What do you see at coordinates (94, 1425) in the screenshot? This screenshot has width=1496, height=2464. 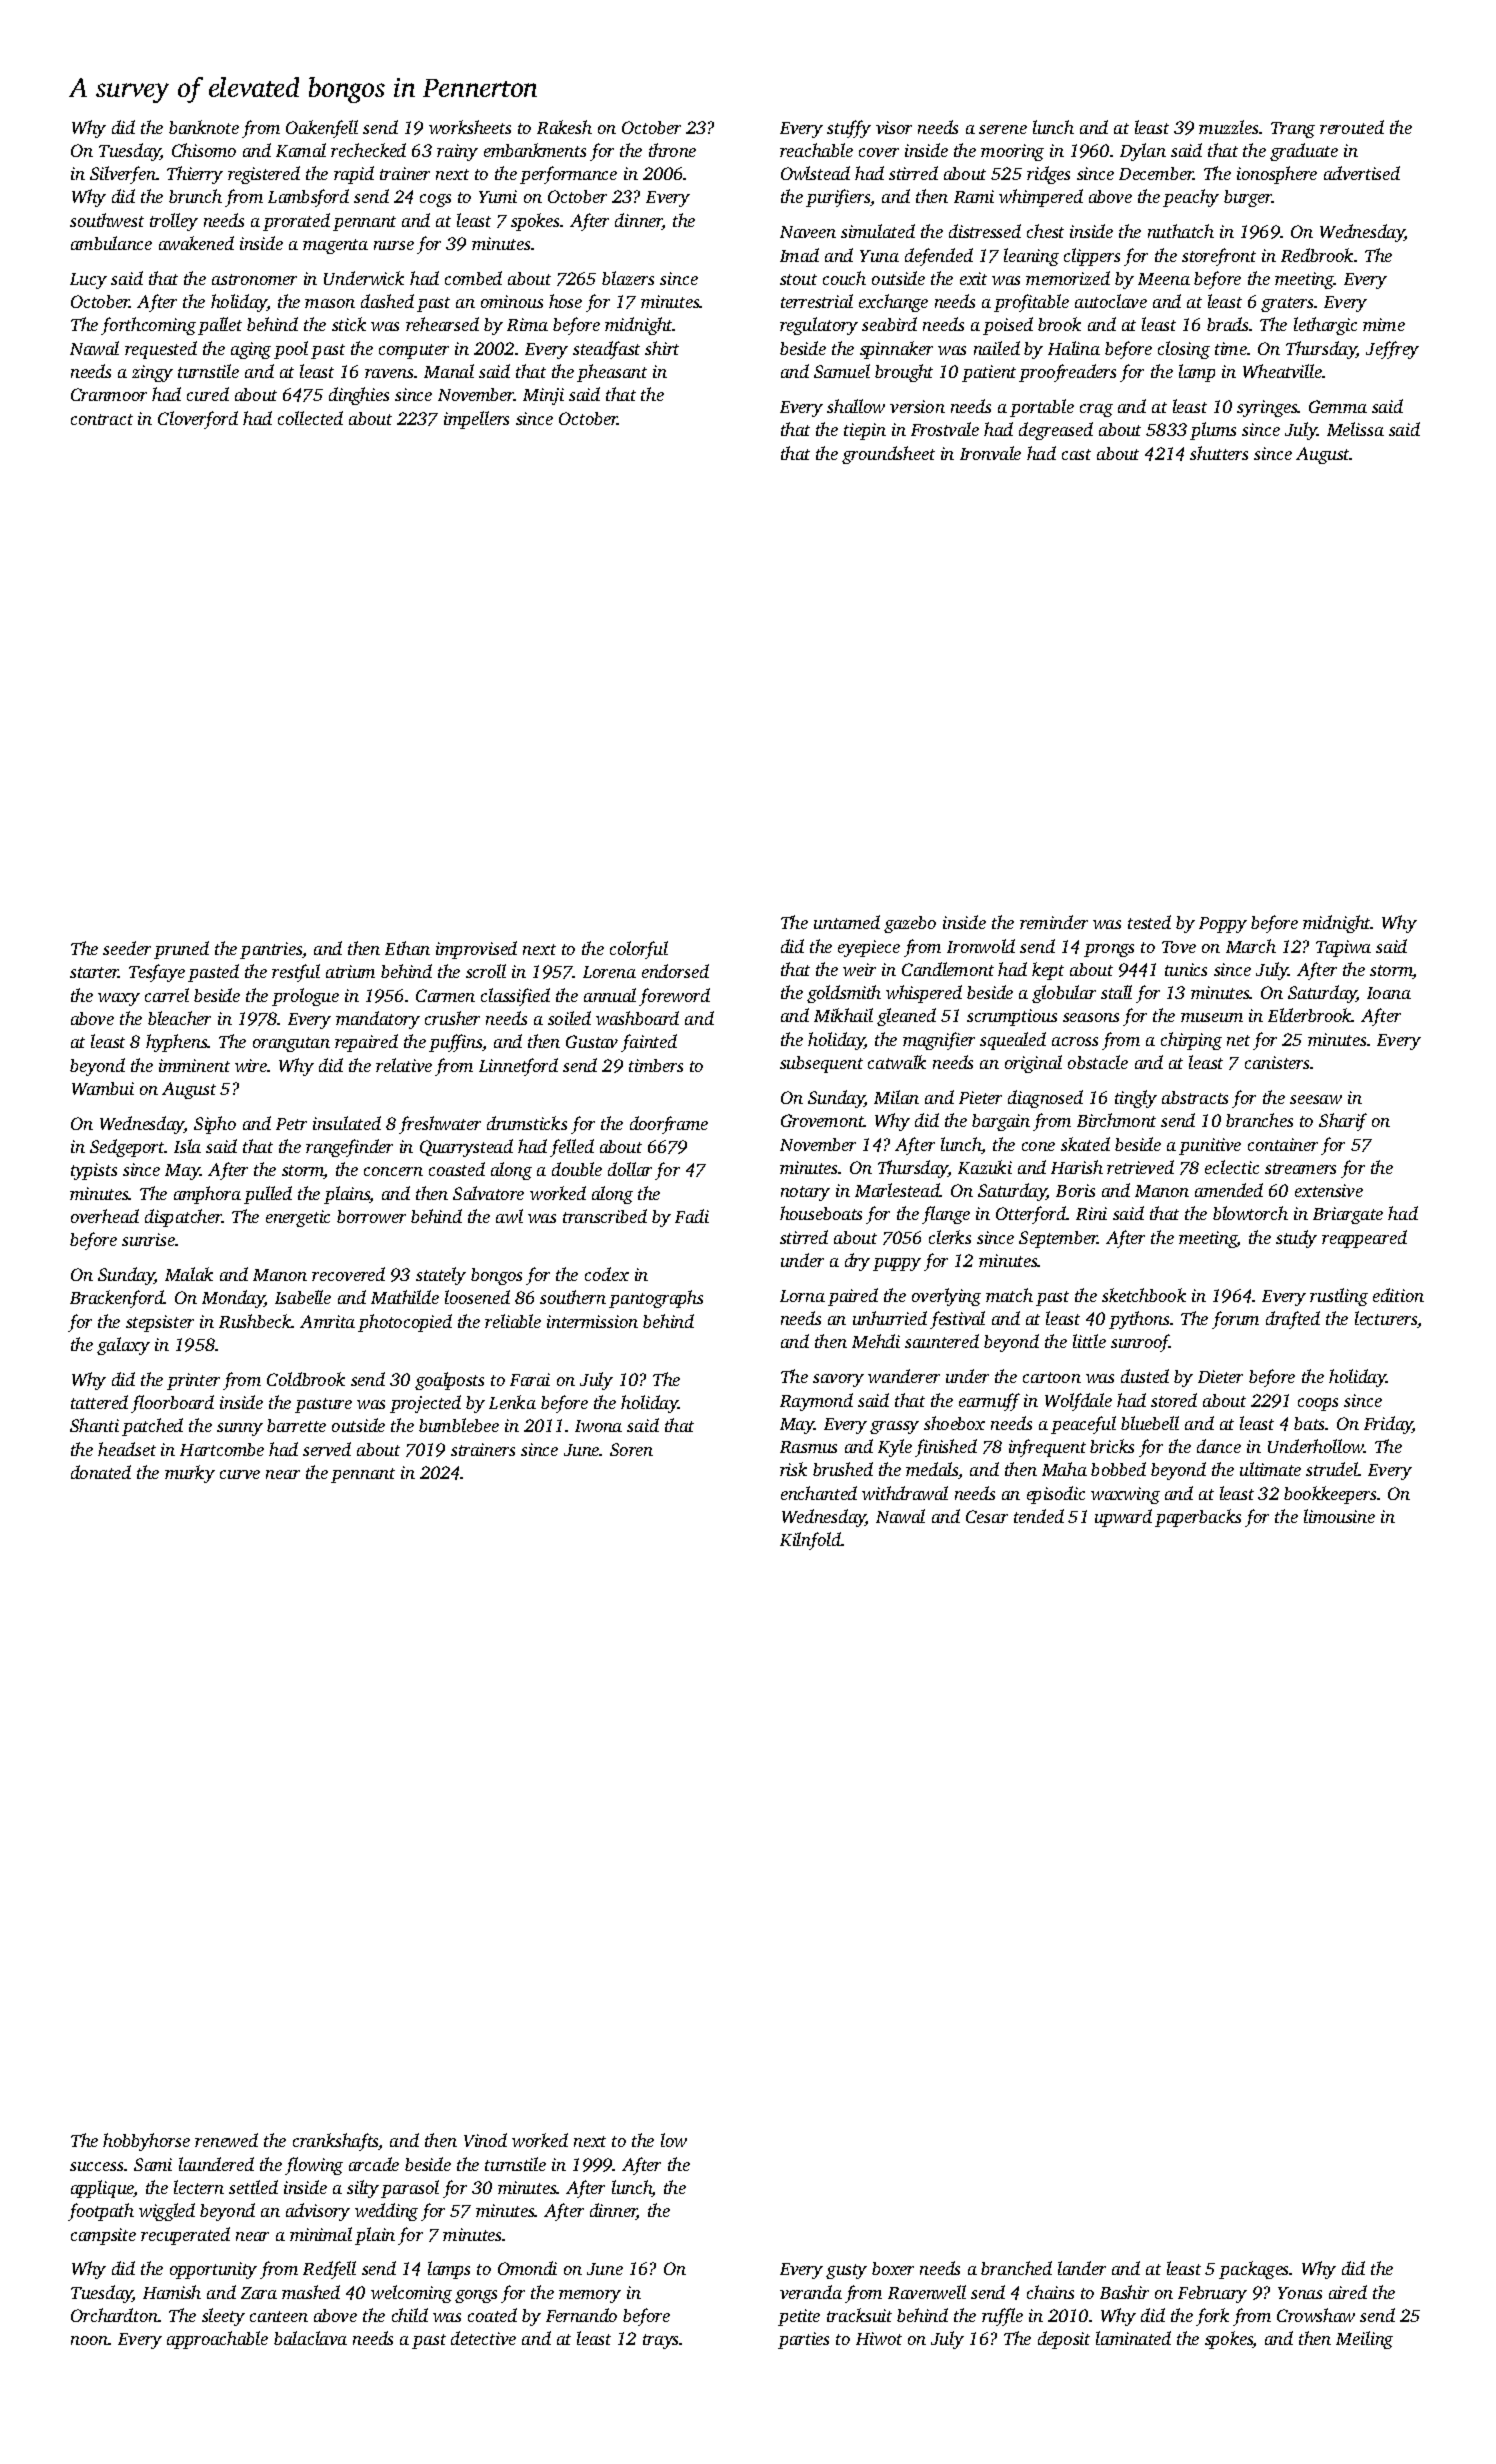 I see `Shanti` at bounding box center [94, 1425].
